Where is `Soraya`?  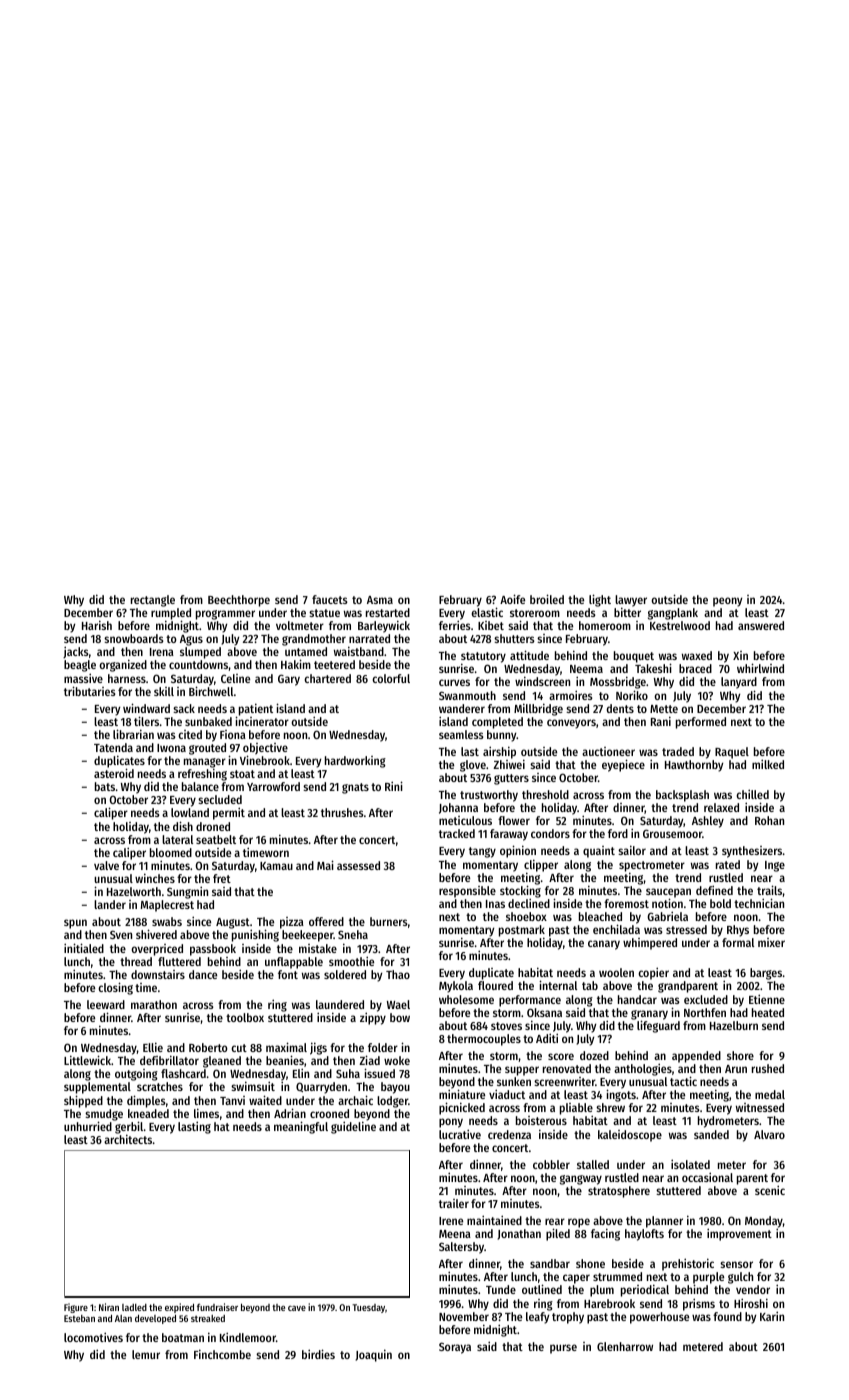 Soraya is located at coordinates (455, 1348).
